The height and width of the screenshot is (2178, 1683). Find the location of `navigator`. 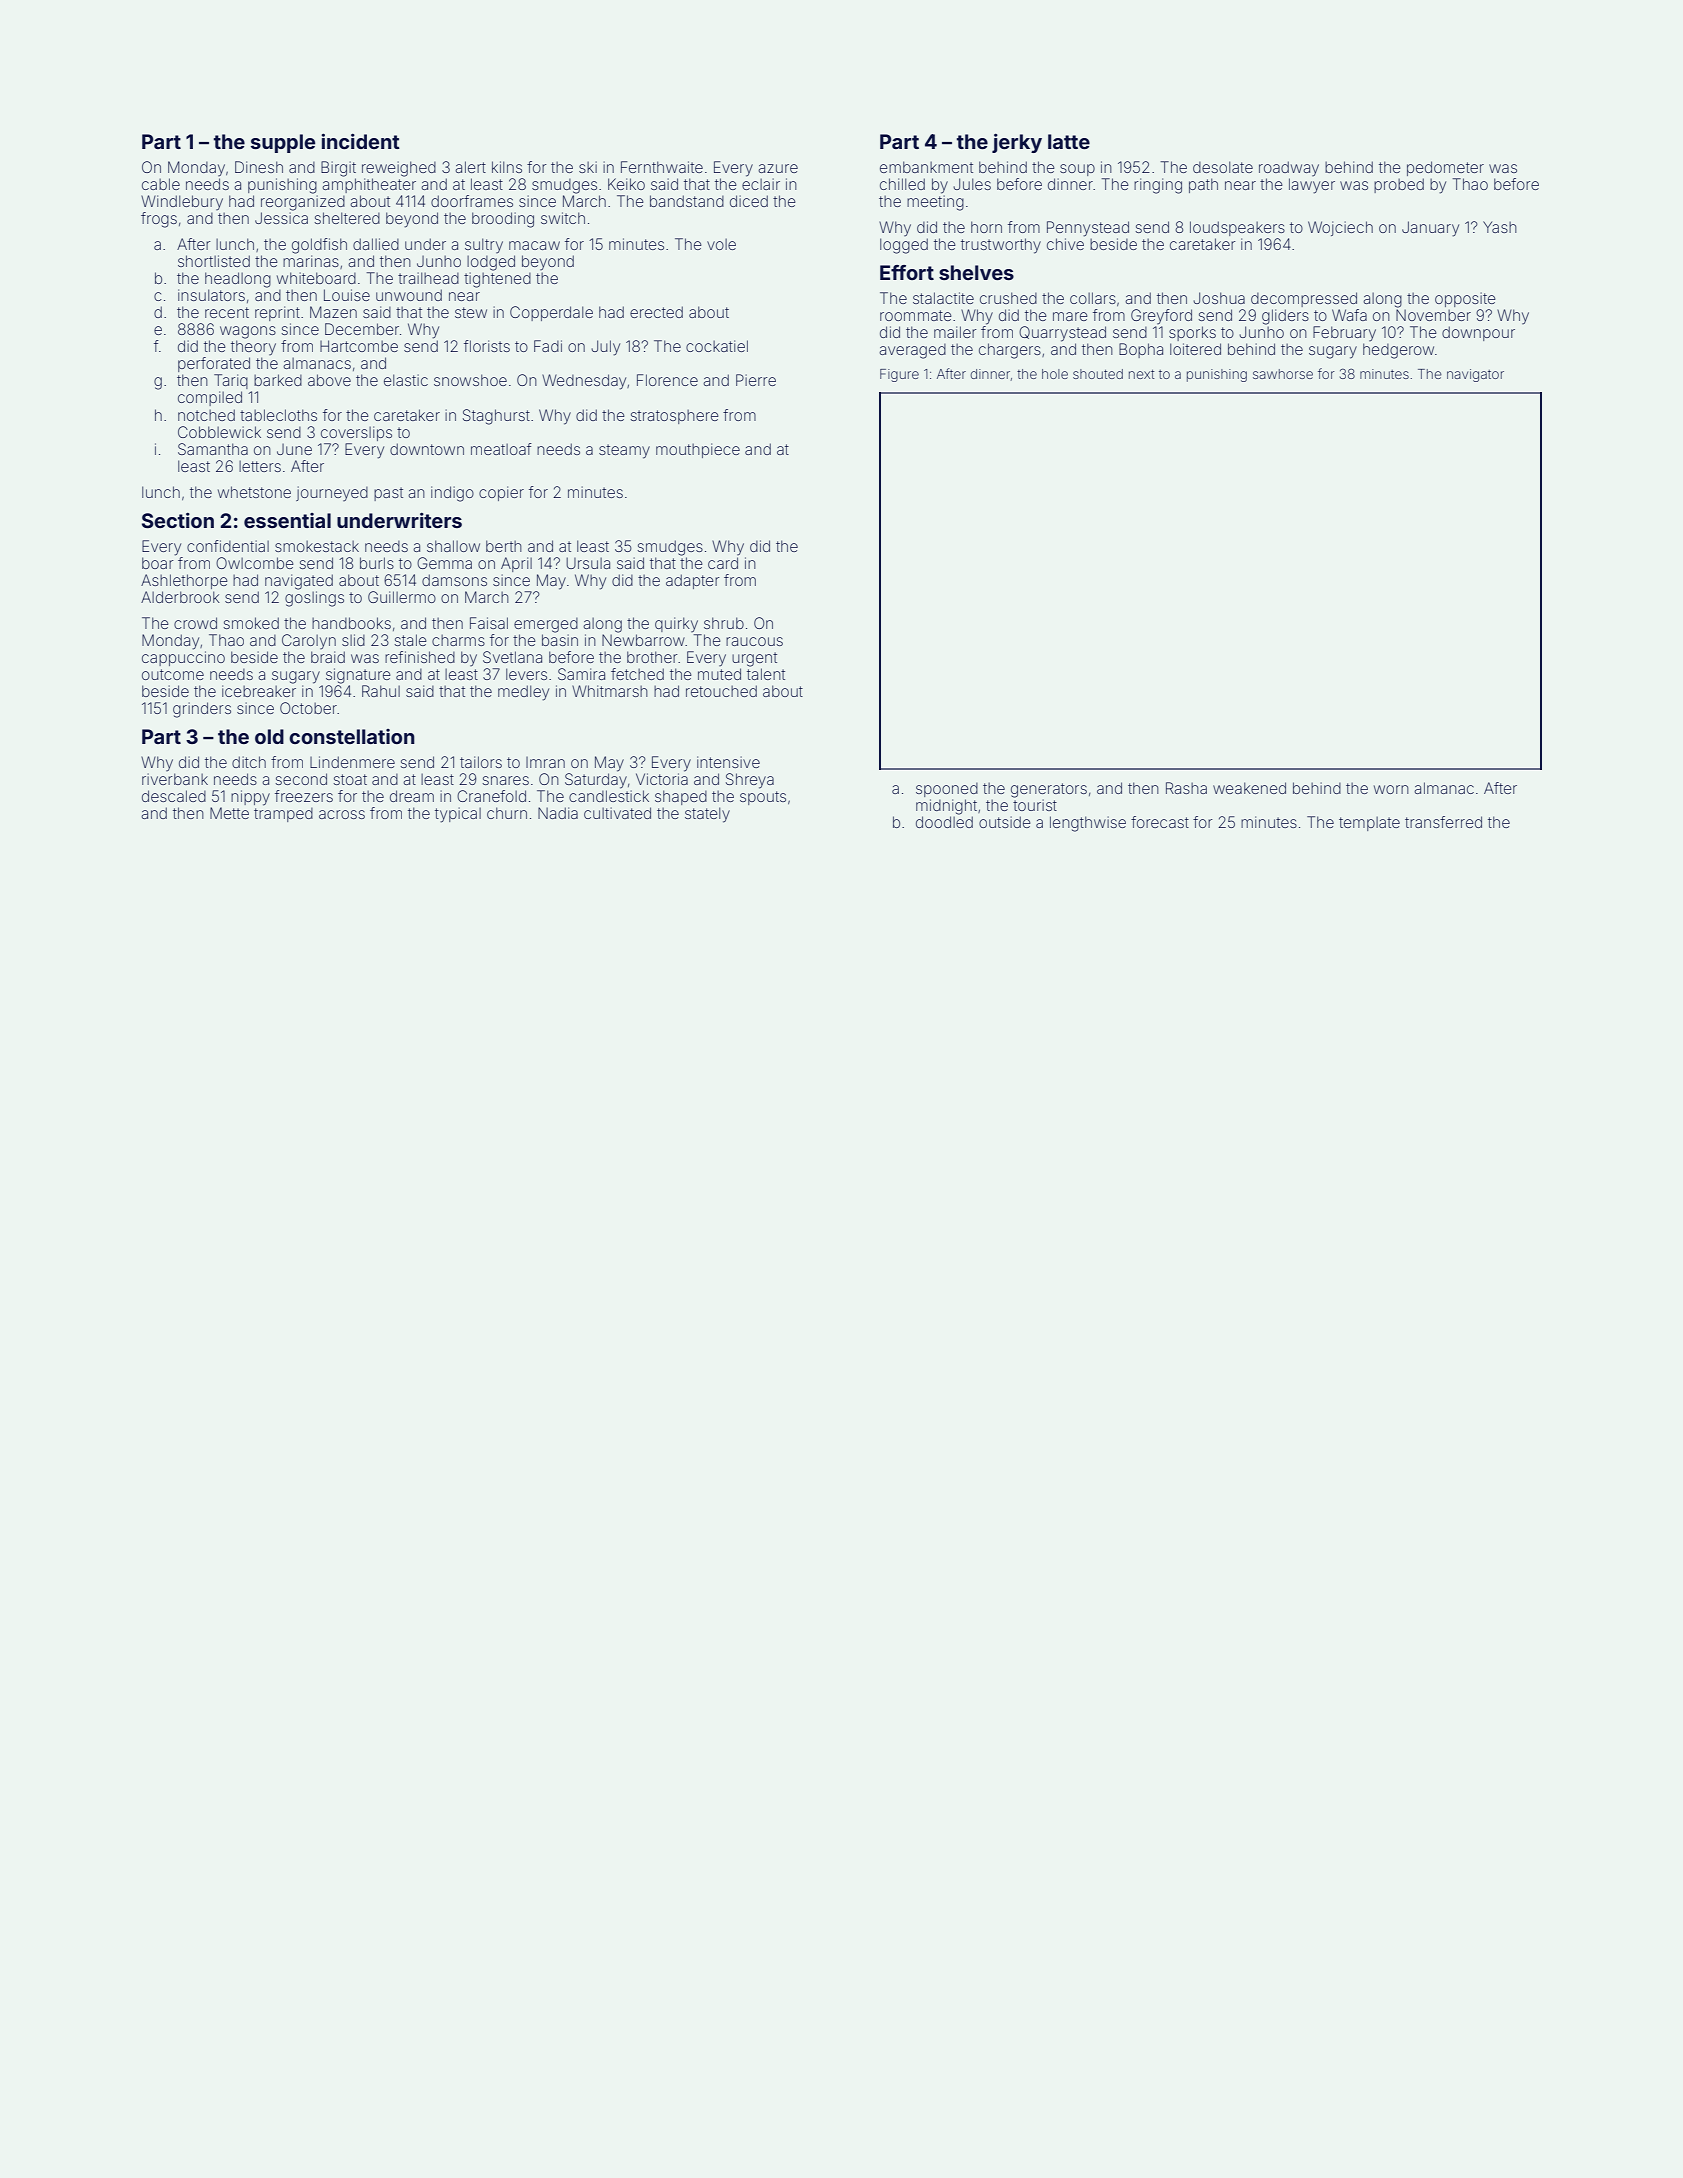

navigator is located at coordinates (1475, 375).
